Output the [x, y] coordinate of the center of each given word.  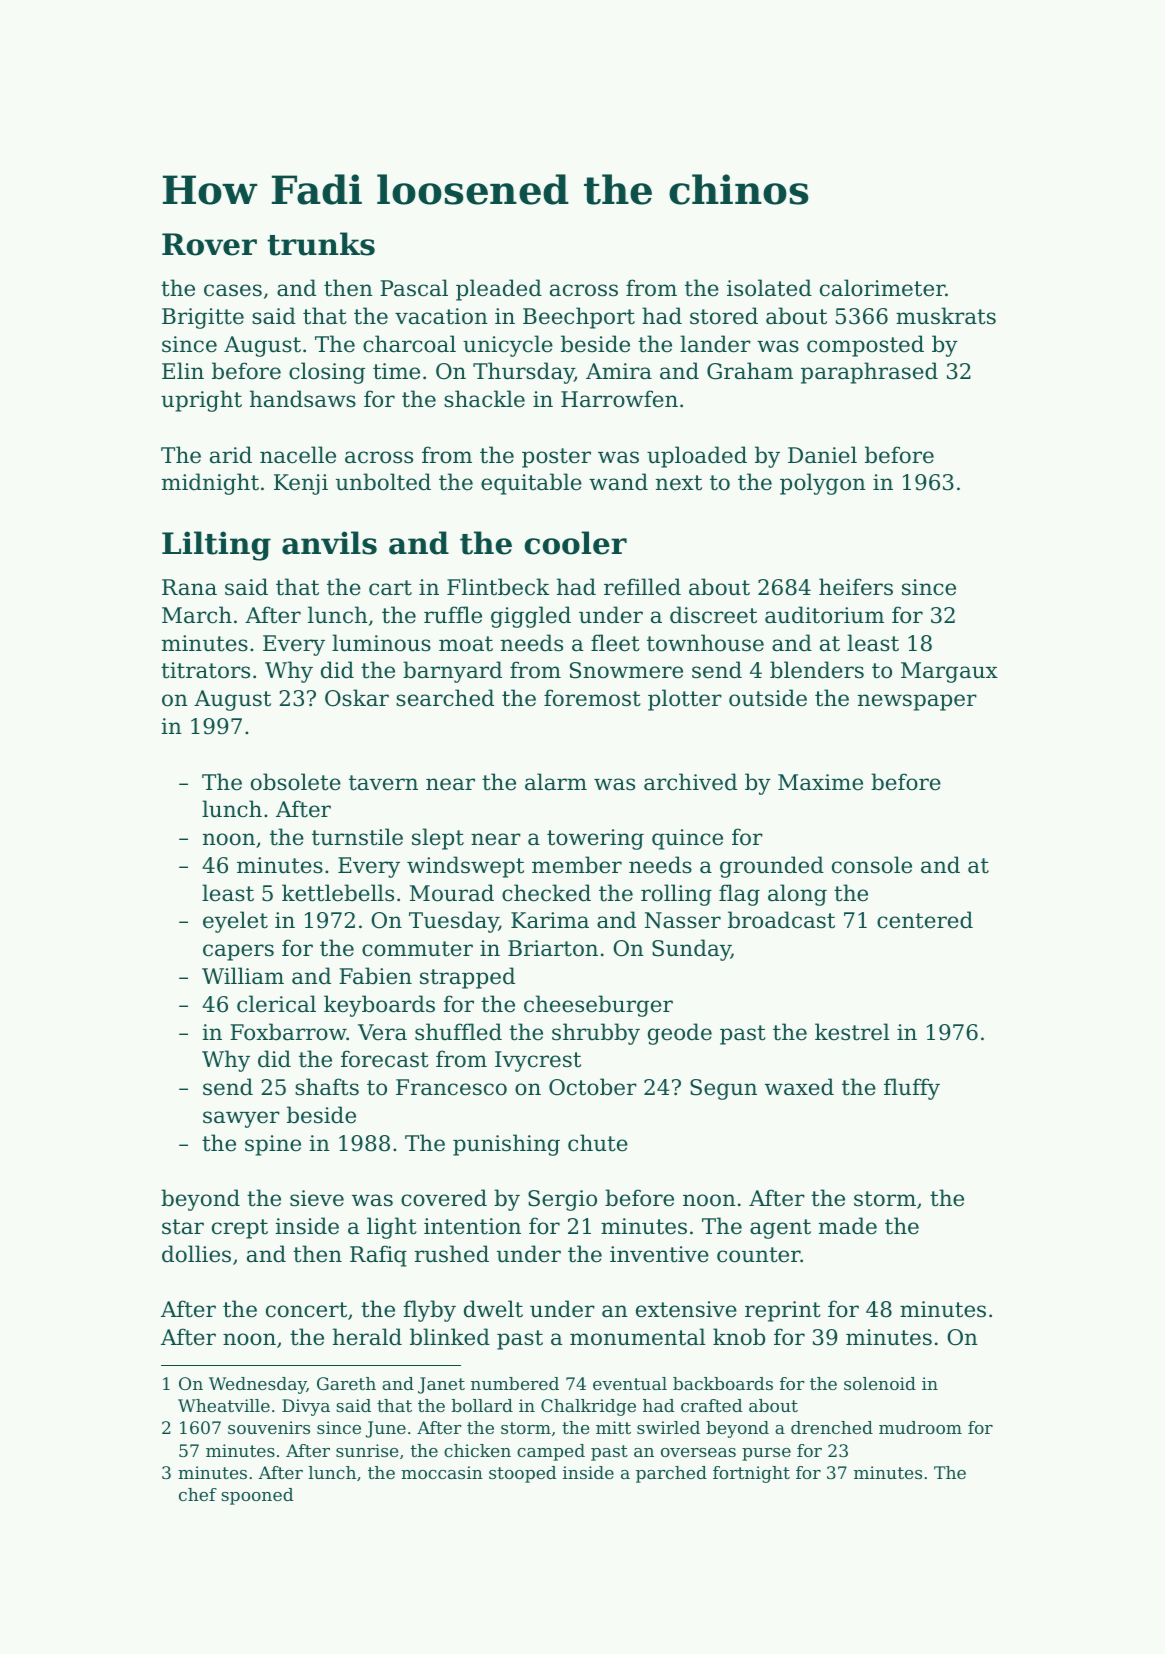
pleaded [499, 290]
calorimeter [882, 288]
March [197, 615]
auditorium [824, 615]
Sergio [562, 1200]
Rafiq [378, 1256]
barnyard [452, 672]
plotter [685, 700]
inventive [659, 1254]
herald [367, 1337]
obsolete [296, 782]
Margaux [949, 672]
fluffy [912, 1089]
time [396, 371]
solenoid [880, 1383]
